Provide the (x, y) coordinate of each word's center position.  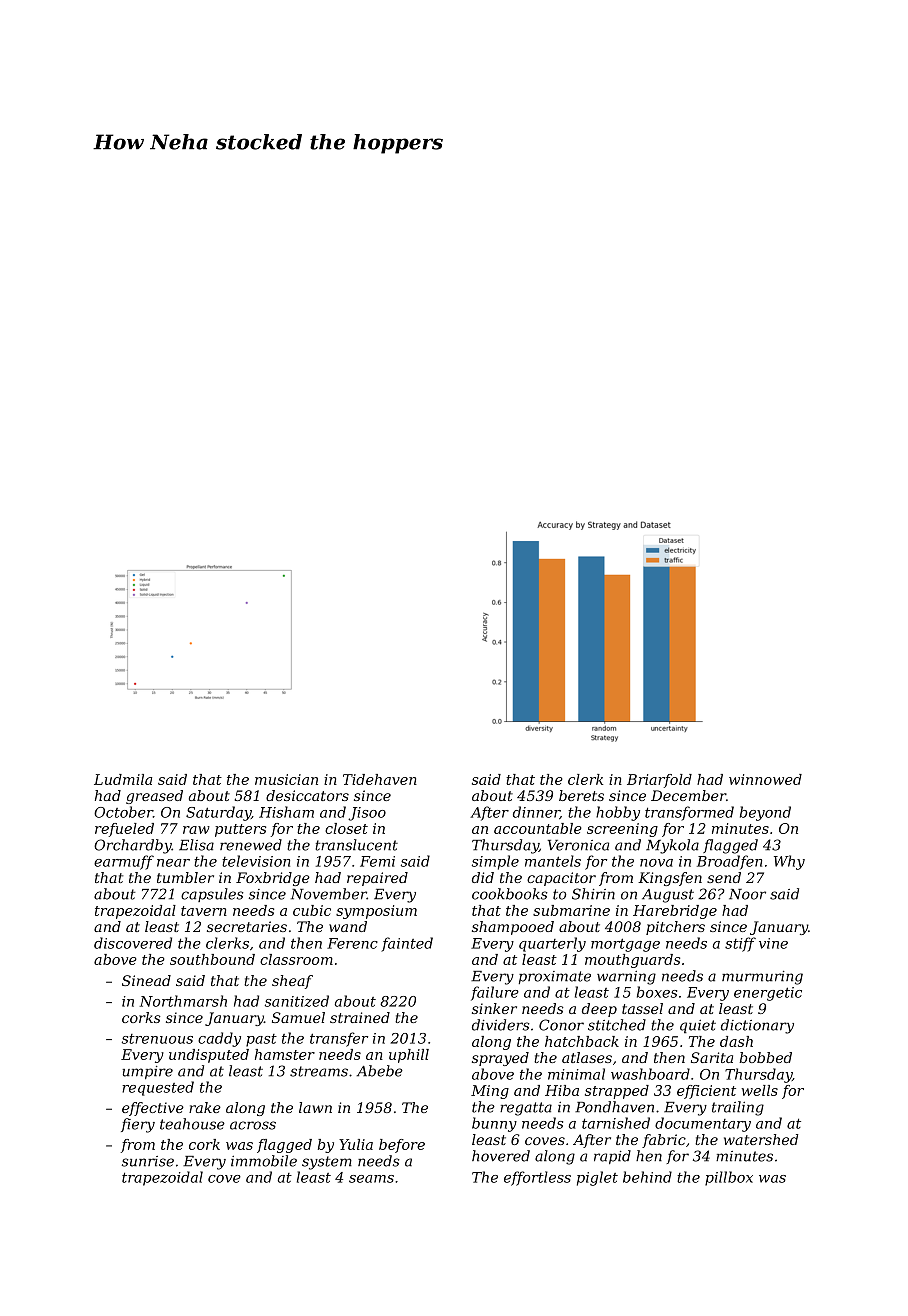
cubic (312, 910)
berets (581, 795)
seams (371, 1179)
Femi (377, 861)
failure (495, 993)
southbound (212, 959)
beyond (765, 813)
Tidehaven (380, 779)
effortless (537, 1178)
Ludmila (123, 779)
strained (360, 1017)
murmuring (762, 978)
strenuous (157, 1039)
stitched (617, 1025)
